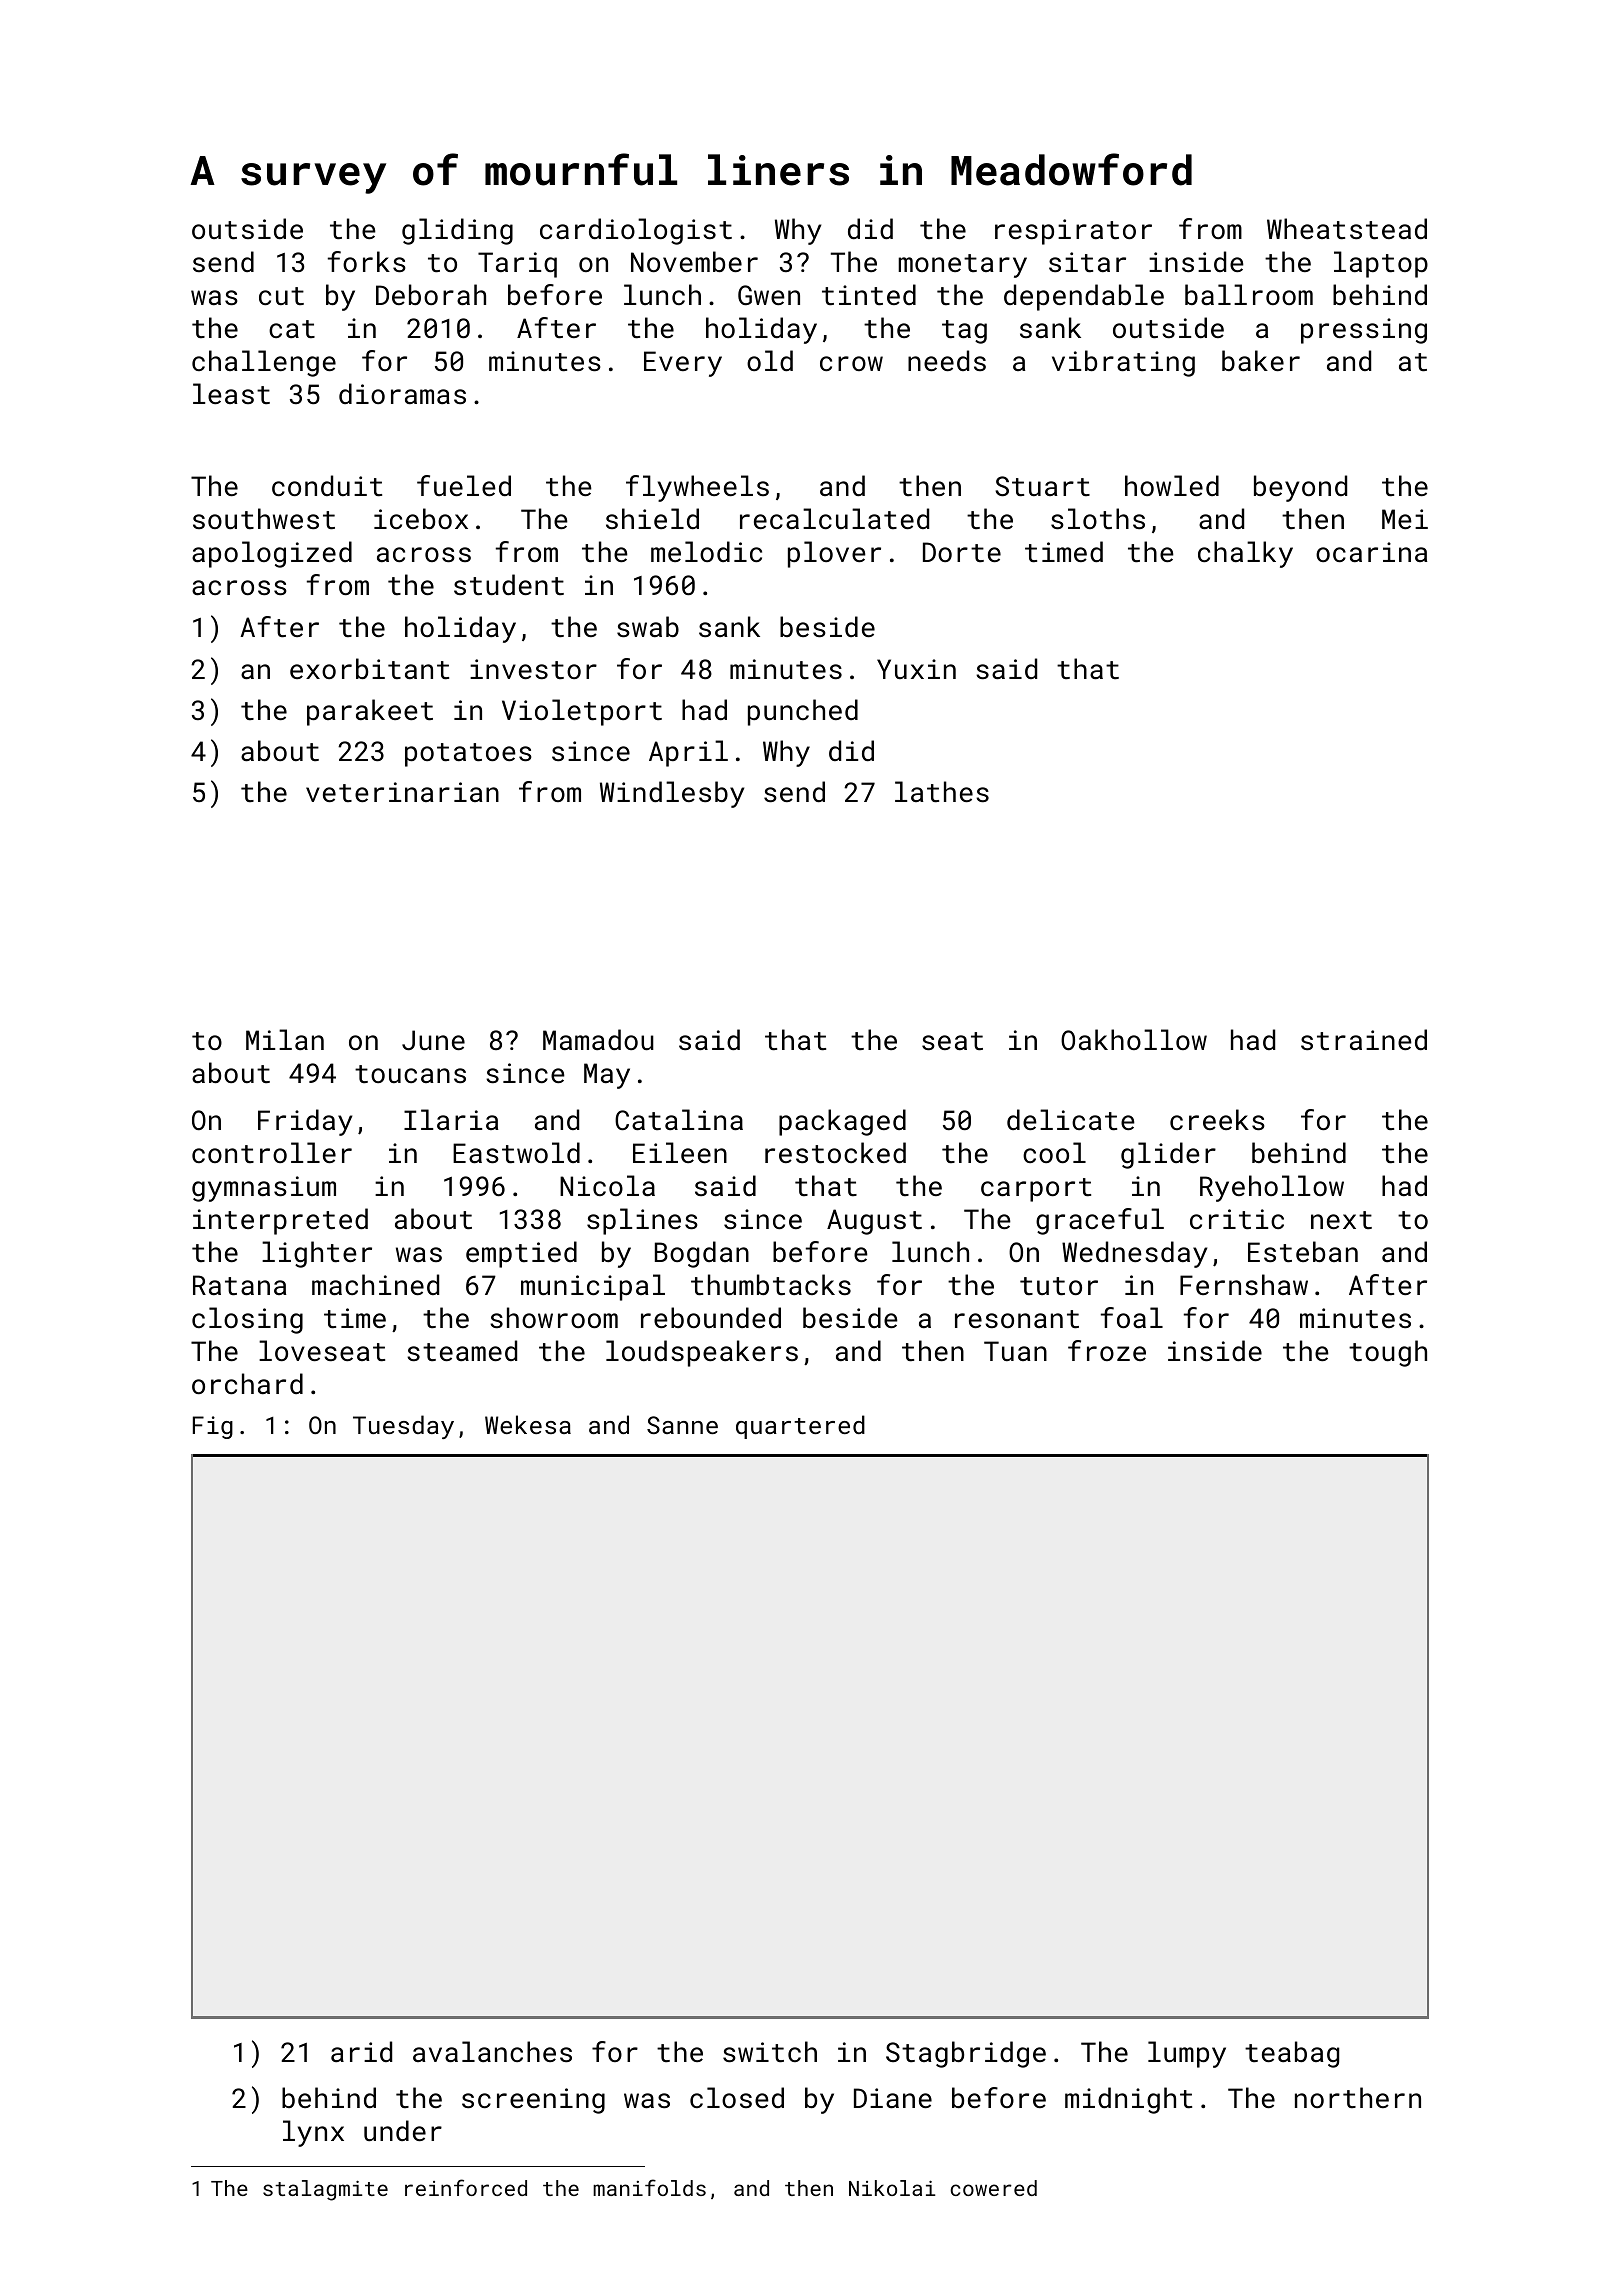 The height and width of the screenshot is (2292, 1620). I want to click on toucans, so click(410, 1074).
